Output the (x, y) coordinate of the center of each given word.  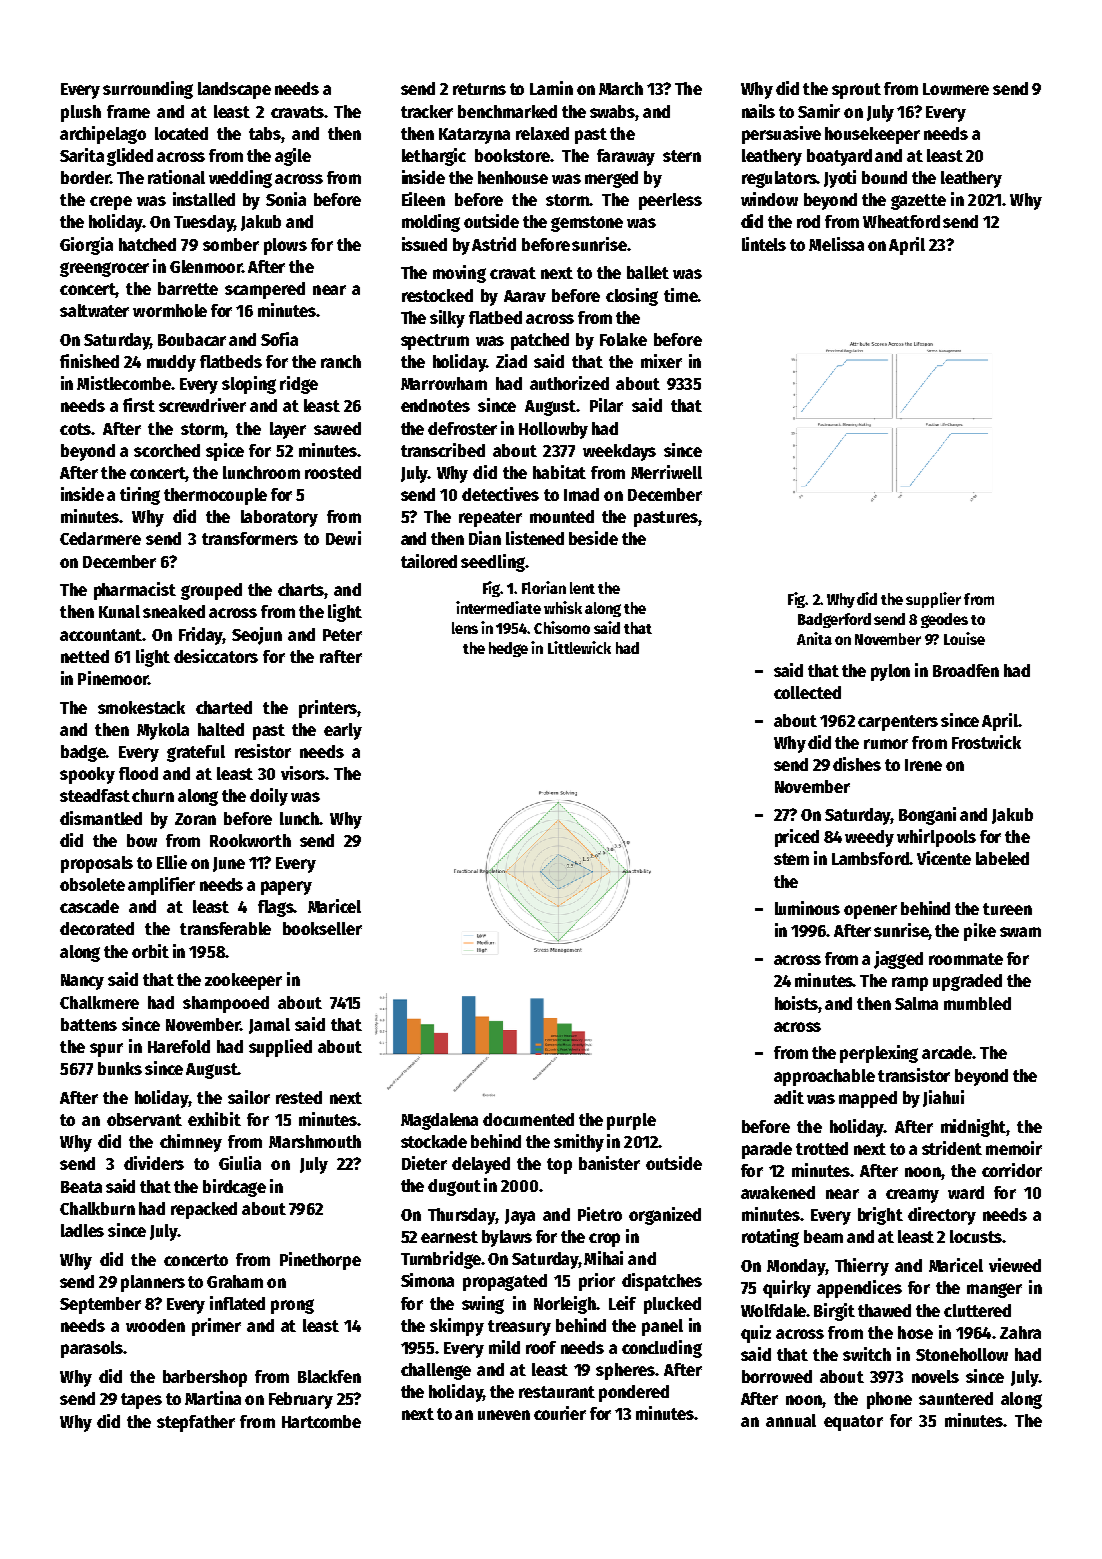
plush (81, 113)
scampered (265, 290)
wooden (155, 1325)
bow (142, 840)
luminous (807, 908)
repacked (204, 1210)
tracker (427, 111)
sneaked (174, 611)
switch (867, 1354)
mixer (661, 361)
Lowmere (956, 89)
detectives (500, 494)
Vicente (944, 858)
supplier (933, 600)
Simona (427, 1280)
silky (447, 319)
